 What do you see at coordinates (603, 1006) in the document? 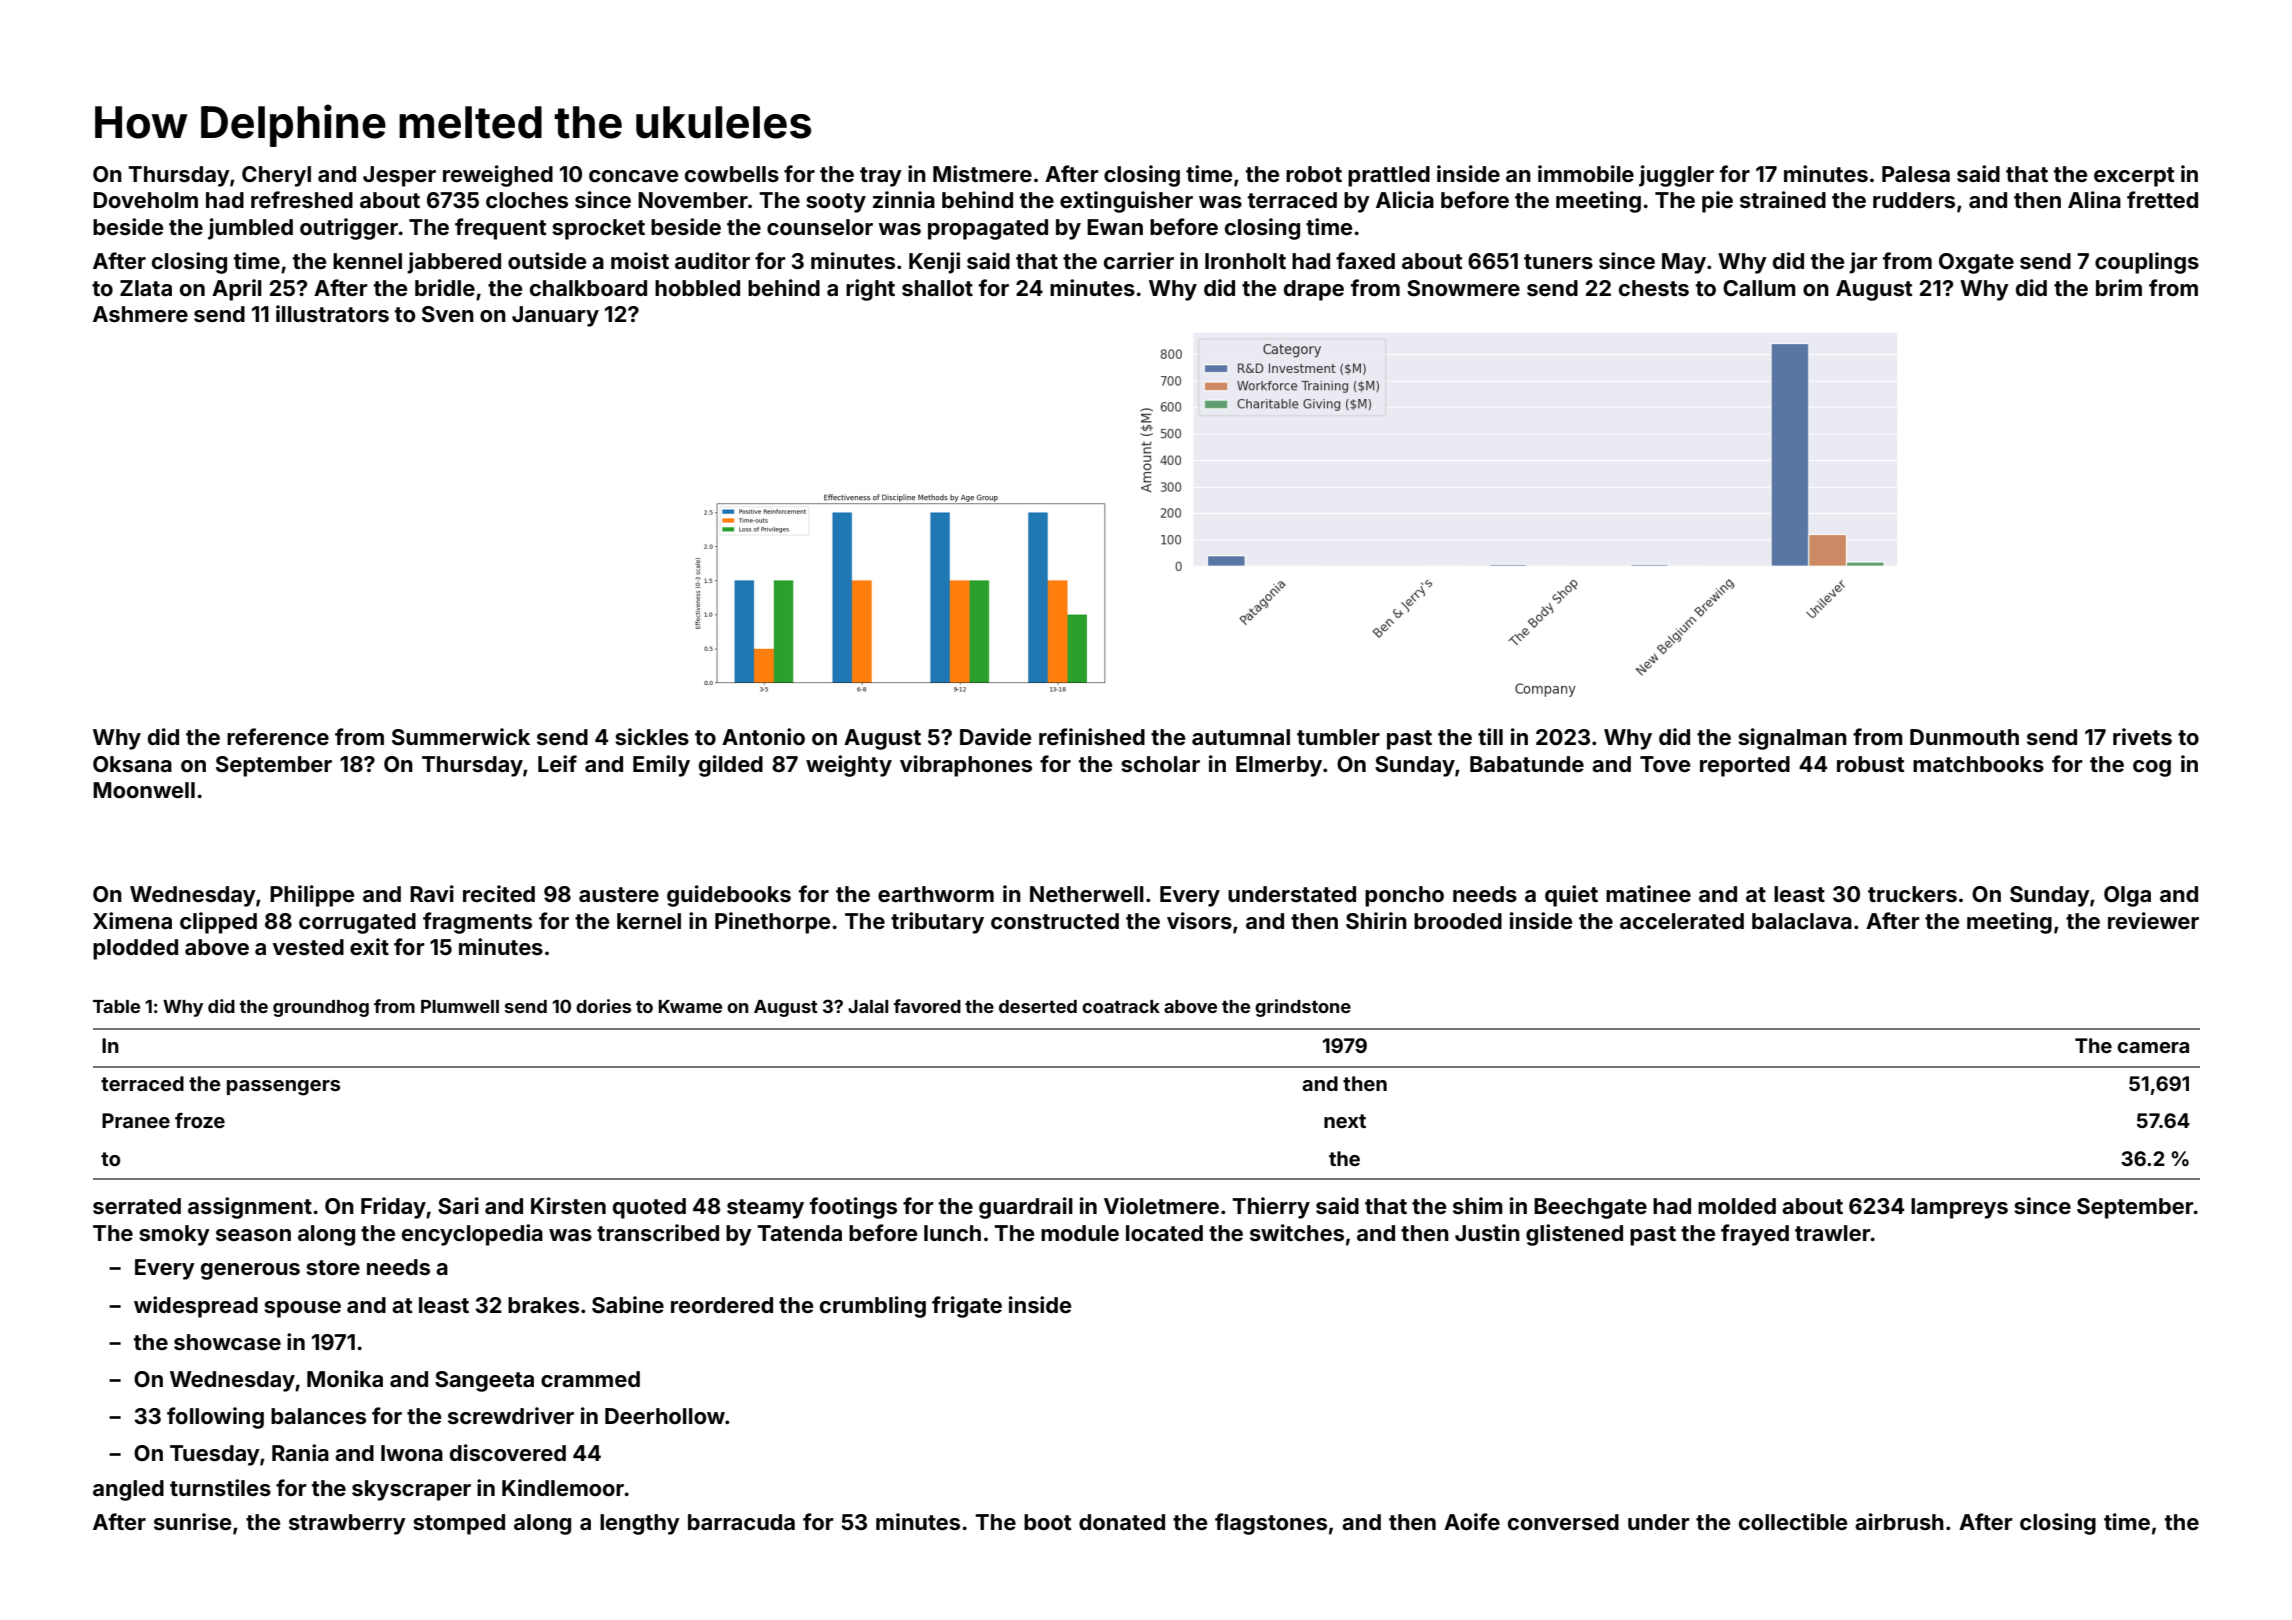
I see `dories` at bounding box center [603, 1006].
